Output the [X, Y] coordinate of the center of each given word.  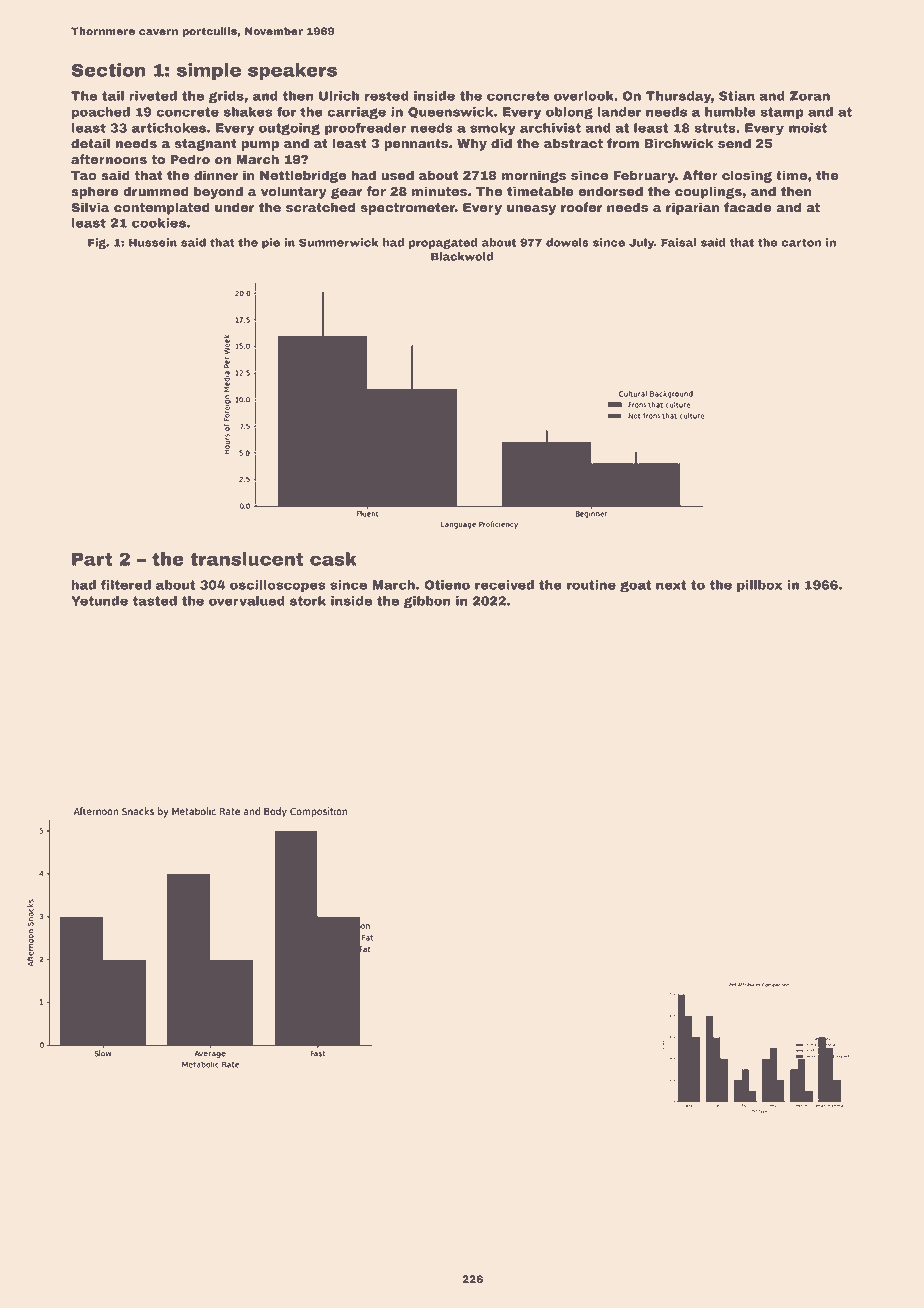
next [671, 585]
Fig [97, 243]
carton [801, 242]
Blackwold [462, 256]
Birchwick [678, 143]
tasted [155, 601]
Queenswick [450, 113]
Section [108, 70]
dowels [567, 242]
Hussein [153, 242]
